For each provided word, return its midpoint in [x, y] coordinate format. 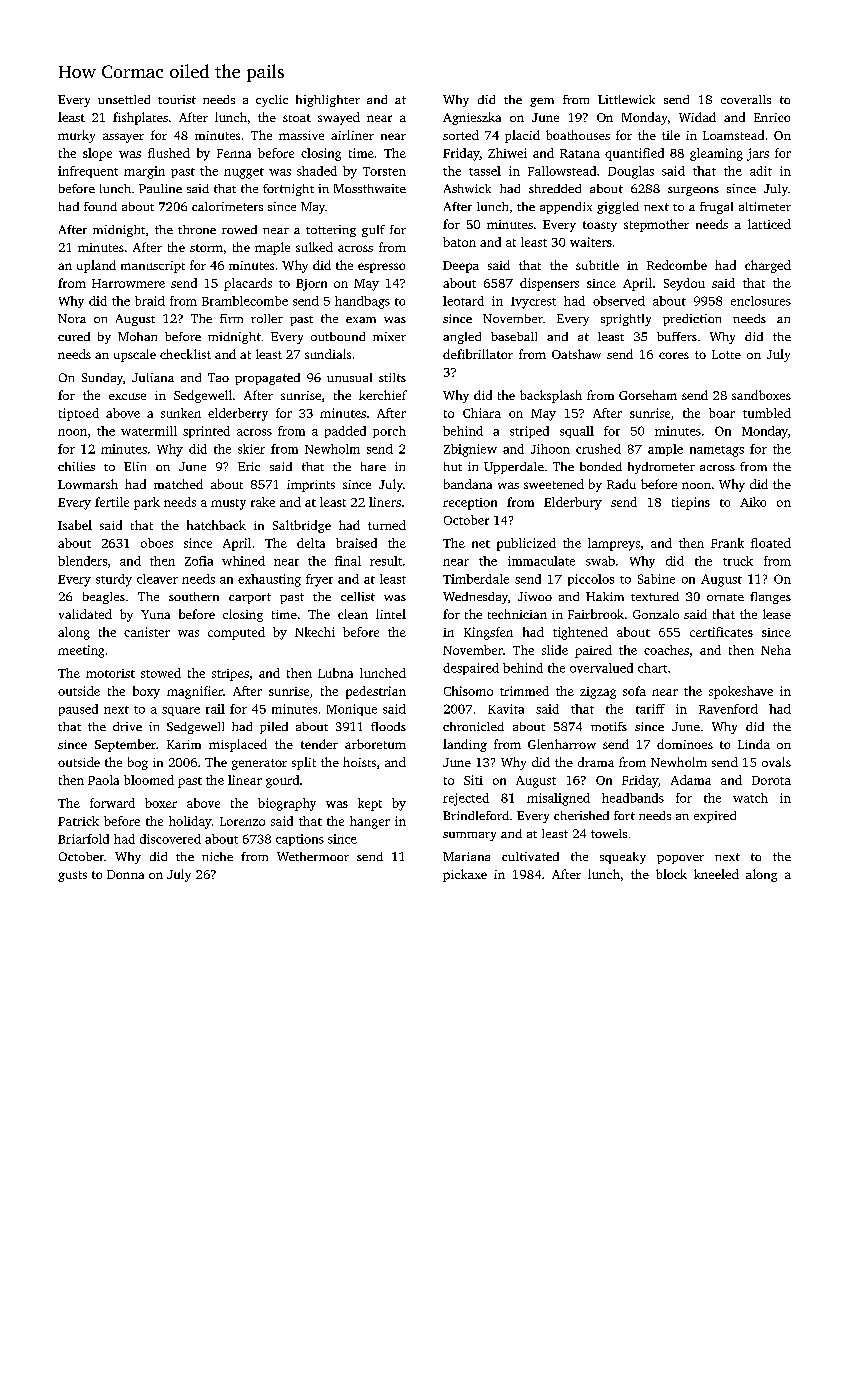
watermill [149, 431]
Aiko [753, 502]
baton [459, 242]
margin [144, 172]
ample [665, 450]
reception [470, 504]
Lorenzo [242, 821]
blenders [82, 561]
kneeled [716, 874]
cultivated [530, 856]
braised [356, 543]
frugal [716, 208]
